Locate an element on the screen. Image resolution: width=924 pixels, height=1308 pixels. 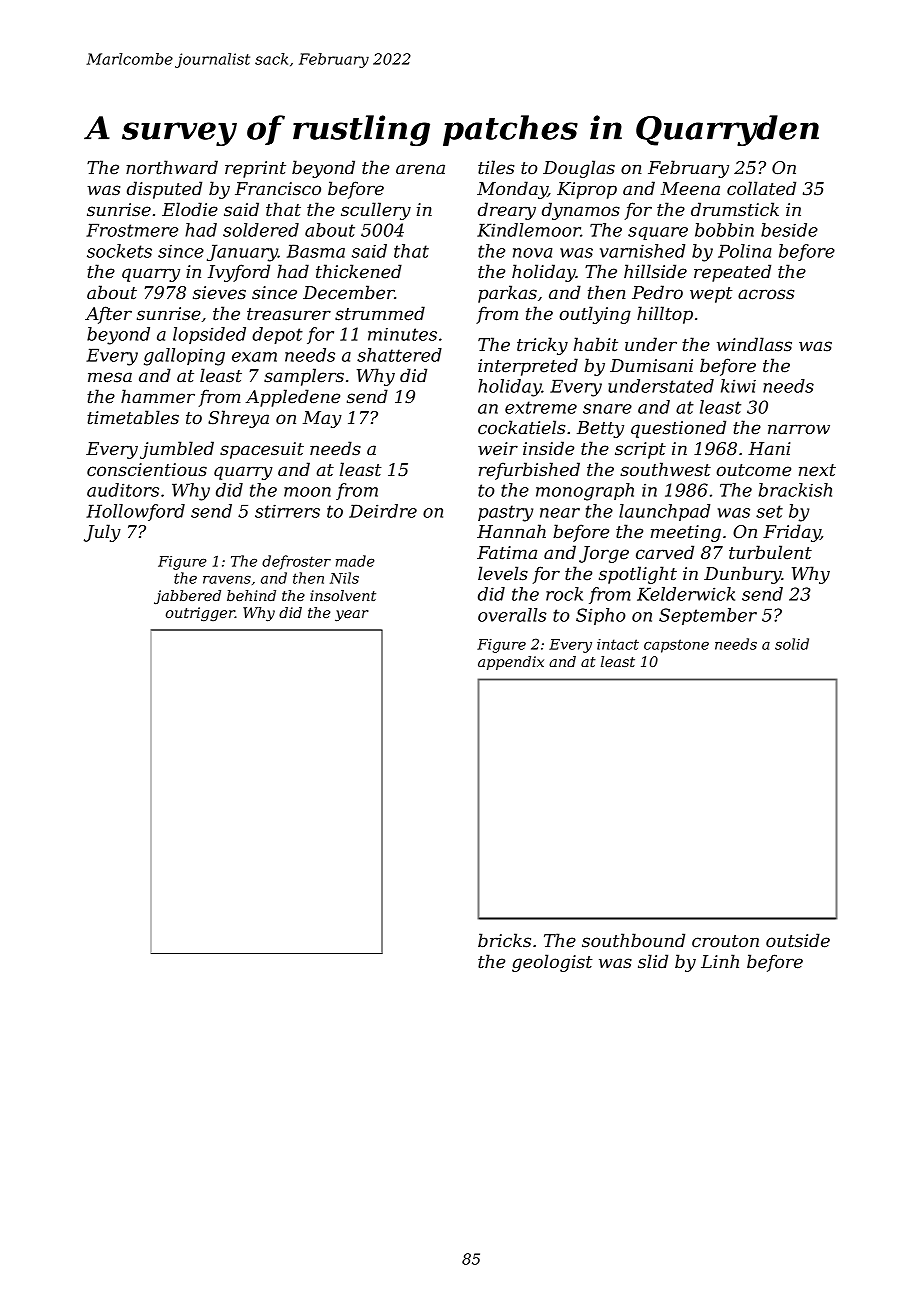
tiles is located at coordinates (496, 167).
